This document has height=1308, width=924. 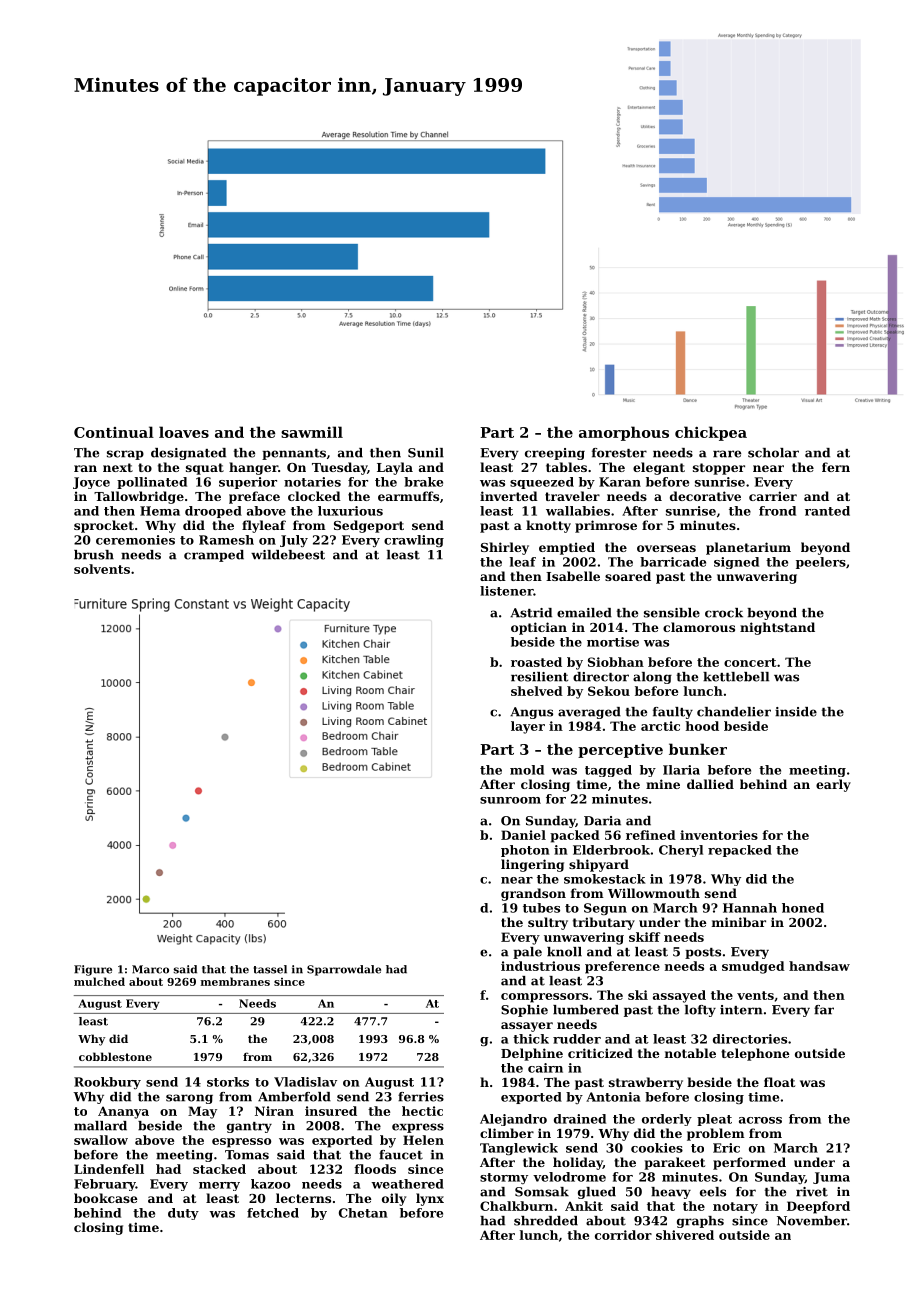 I want to click on earmuffs, so click(x=408, y=496).
